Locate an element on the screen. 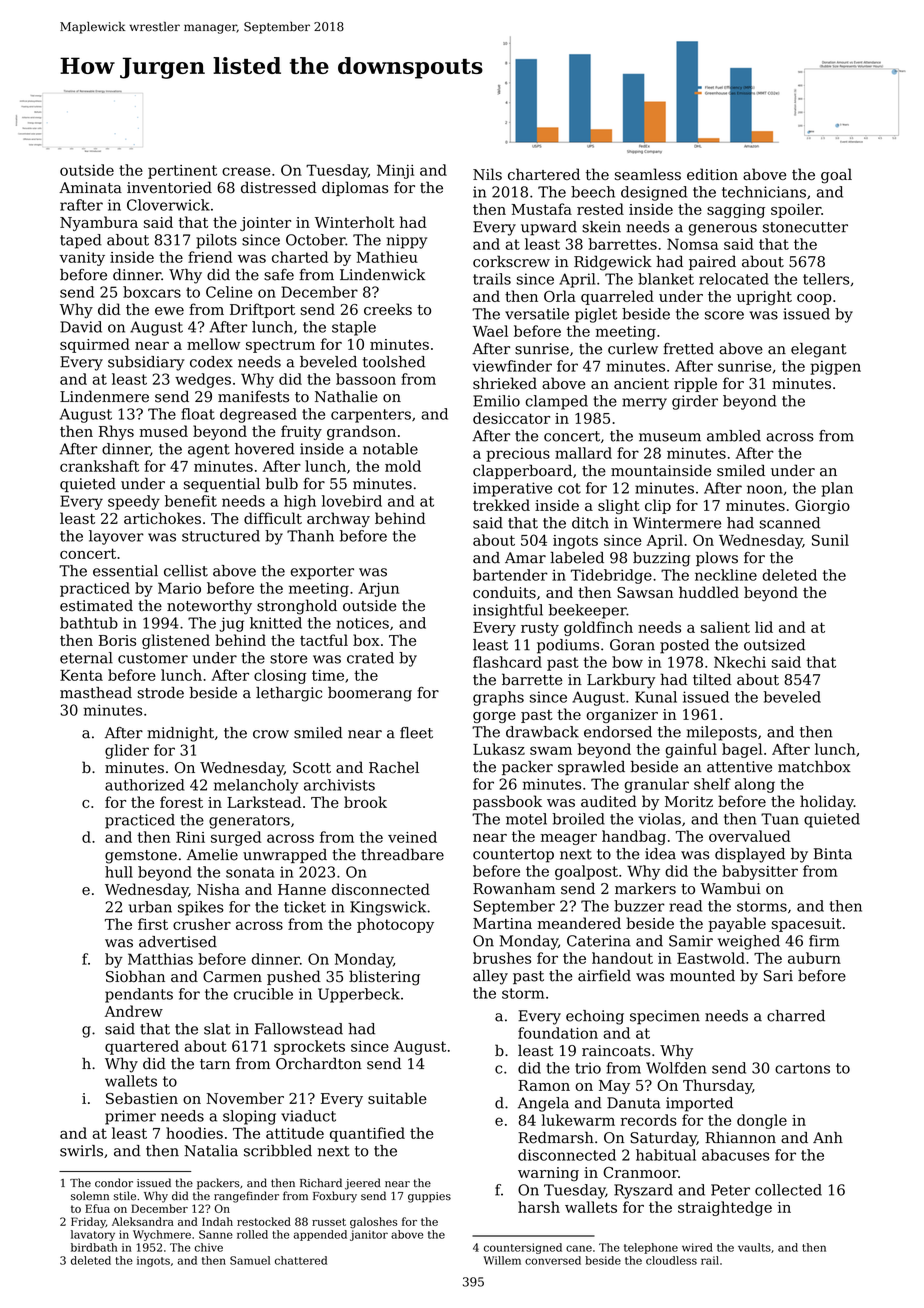 This screenshot has width=924, height=1308. generators is located at coordinates (249, 822).
